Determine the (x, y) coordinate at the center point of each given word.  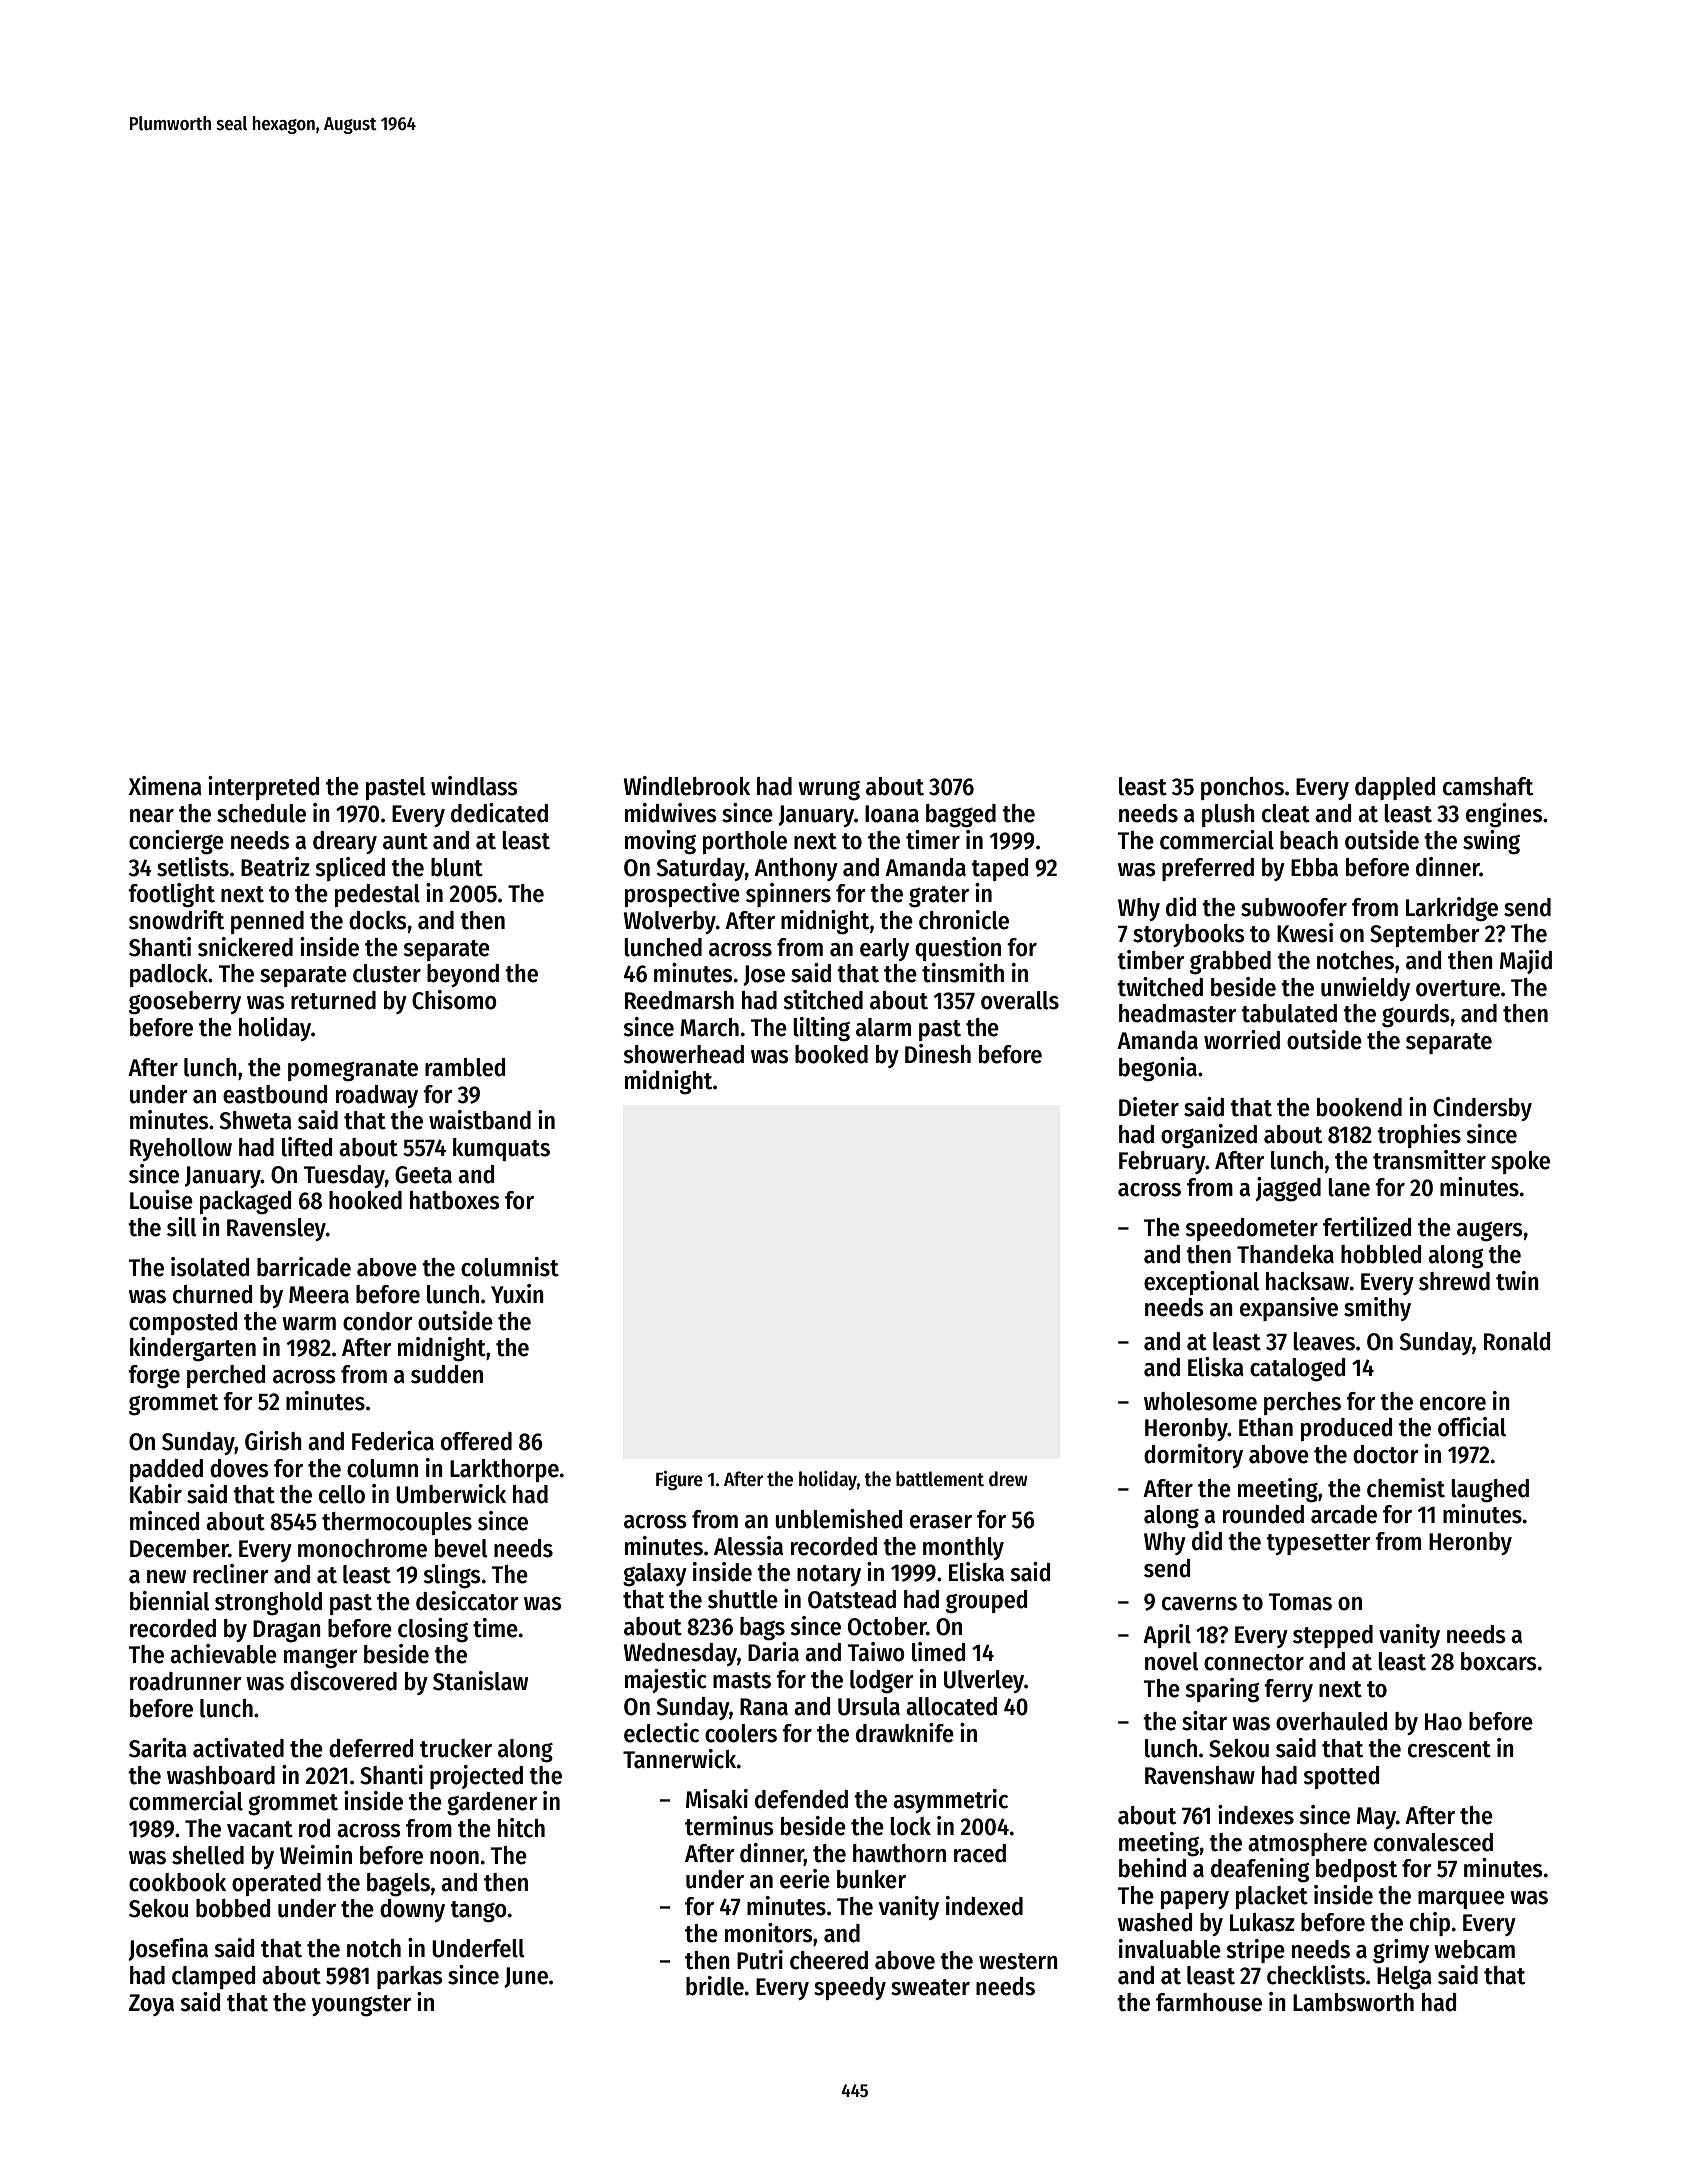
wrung (829, 791)
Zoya (151, 2005)
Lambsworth (1353, 2002)
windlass (474, 786)
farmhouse (1209, 2002)
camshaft (1488, 786)
